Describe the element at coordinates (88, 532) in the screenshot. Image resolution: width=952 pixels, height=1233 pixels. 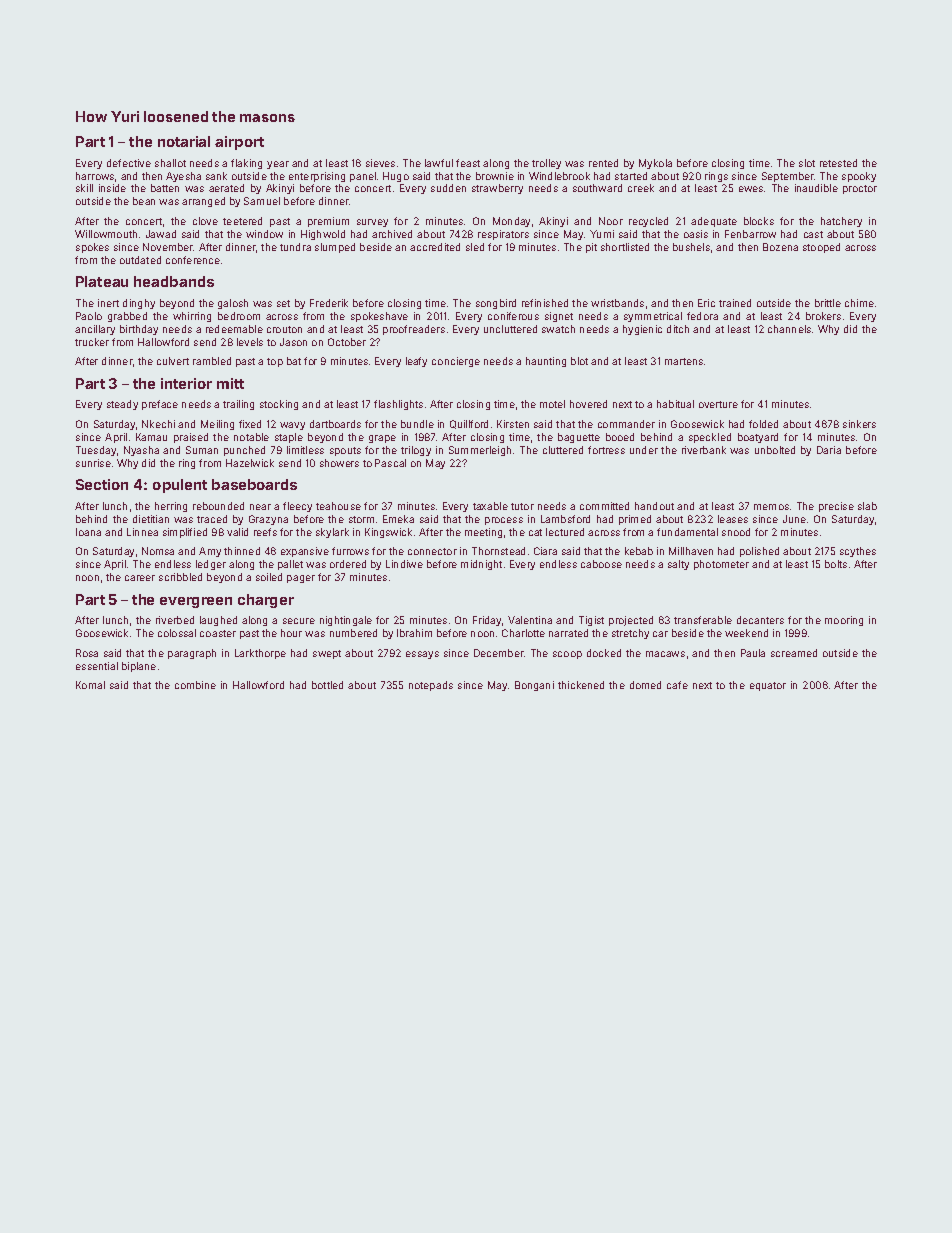
I see `Ioana` at that location.
